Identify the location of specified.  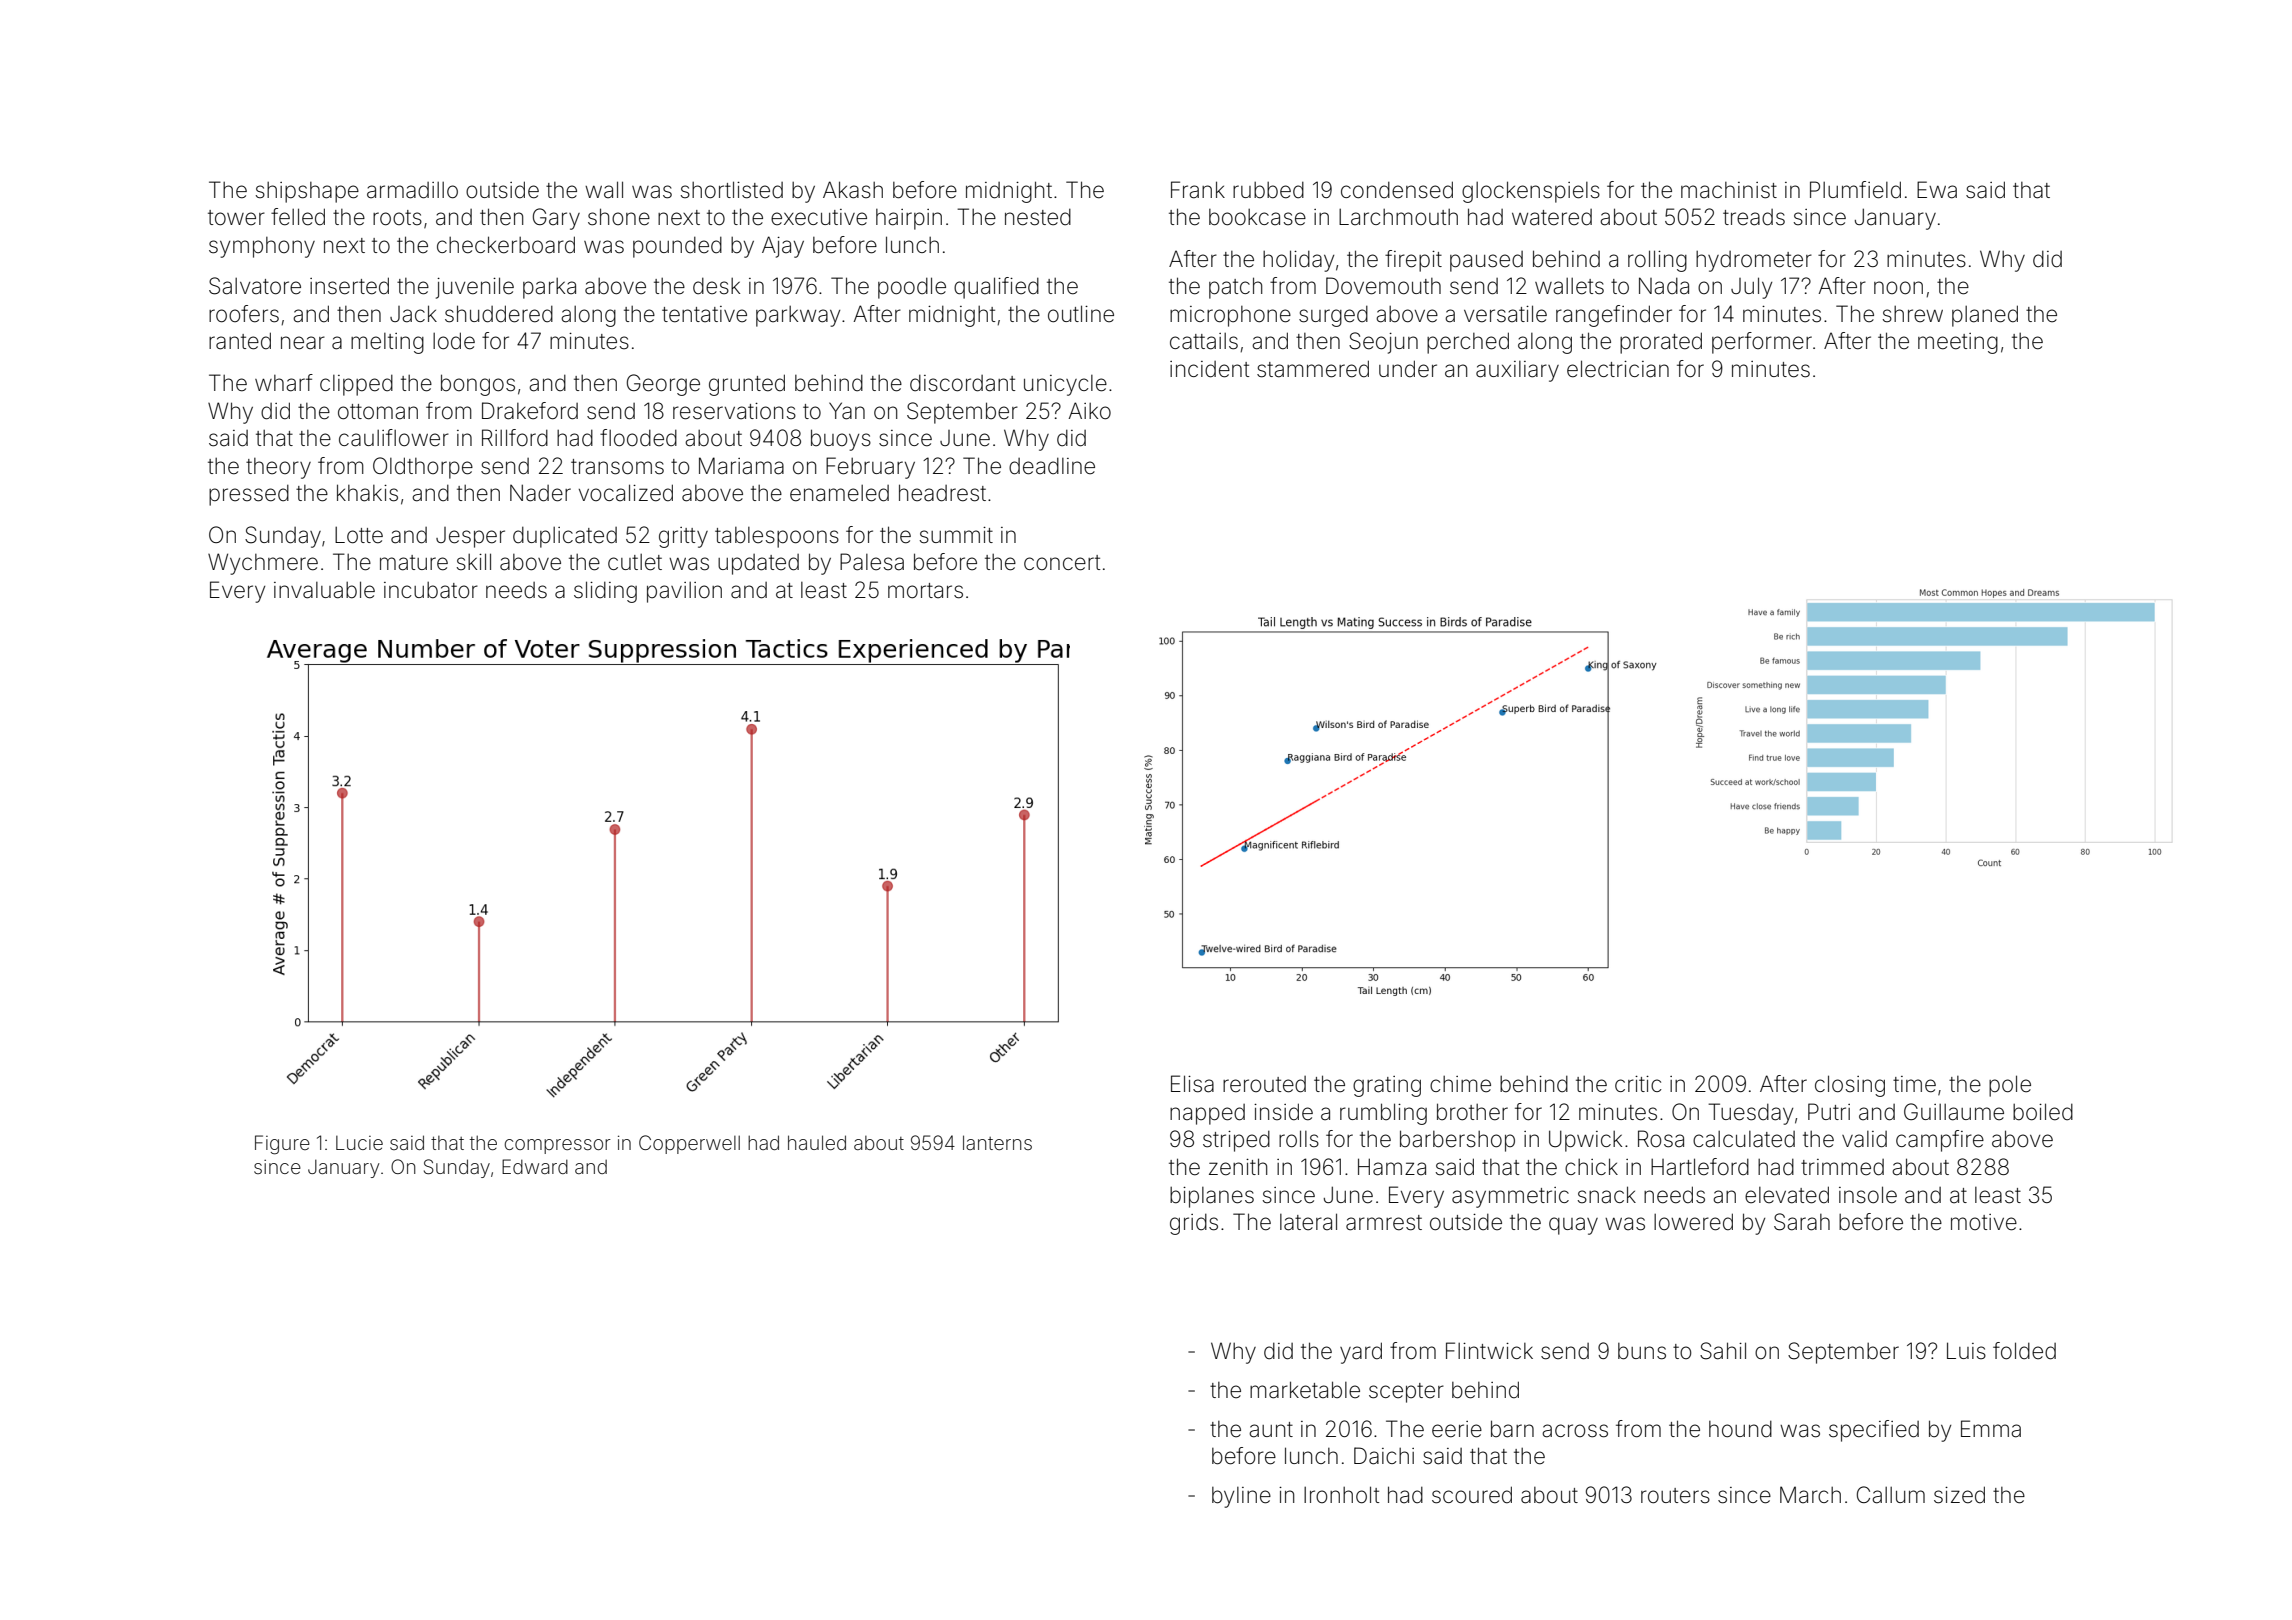
(1874, 1431).
